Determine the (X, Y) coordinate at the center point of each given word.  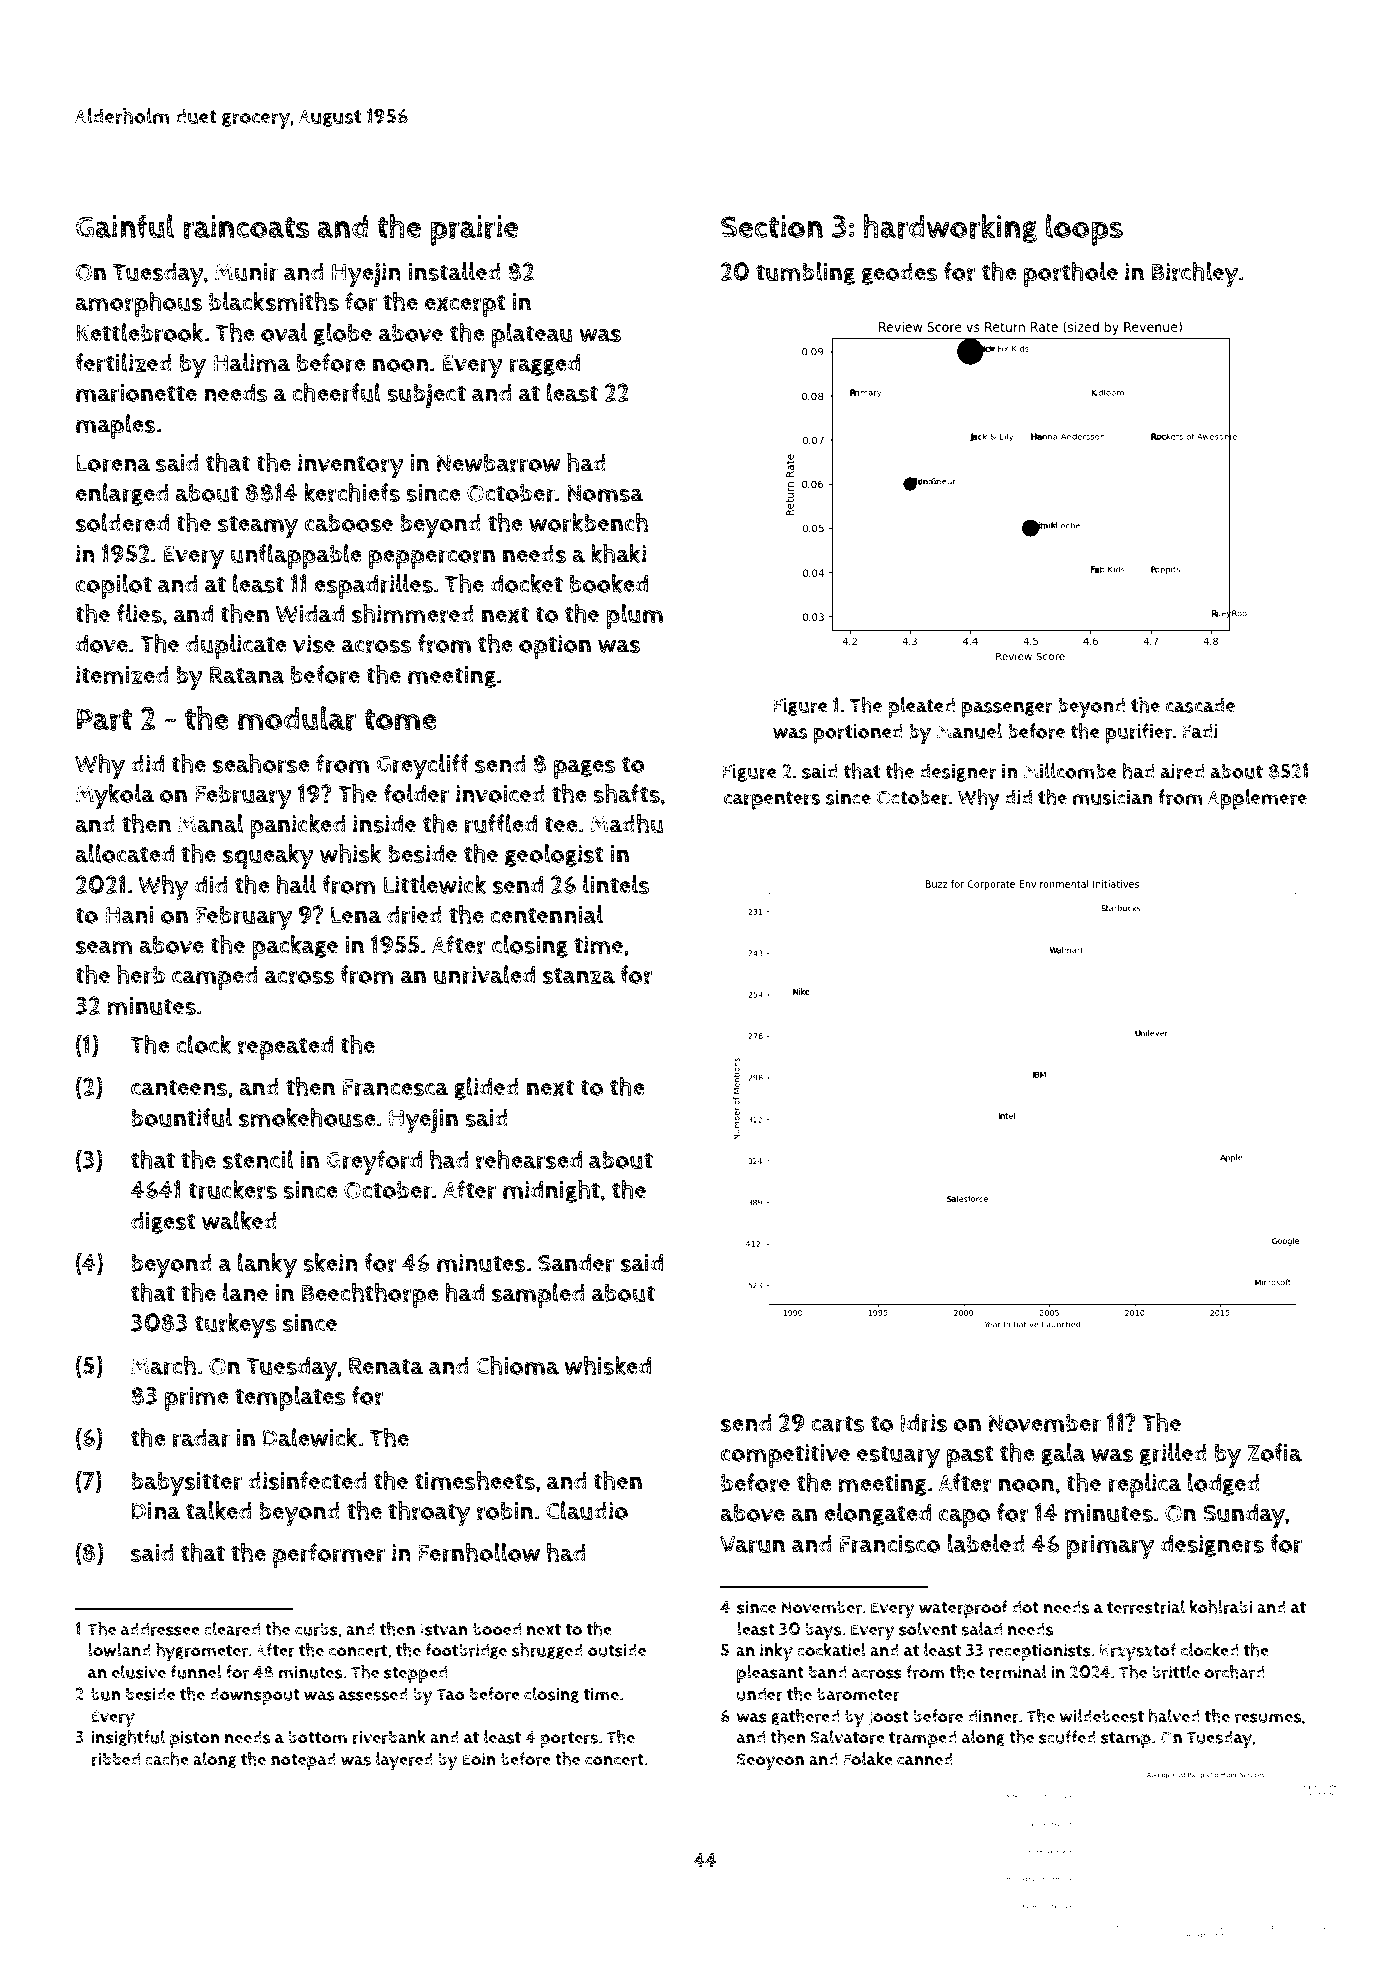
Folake (868, 1759)
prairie (474, 230)
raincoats (246, 227)
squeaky (268, 857)
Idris (924, 1423)
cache (167, 1759)
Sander (576, 1263)
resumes (1268, 1718)
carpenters (772, 800)
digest (163, 1222)
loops (1084, 230)
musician (1113, 797)
